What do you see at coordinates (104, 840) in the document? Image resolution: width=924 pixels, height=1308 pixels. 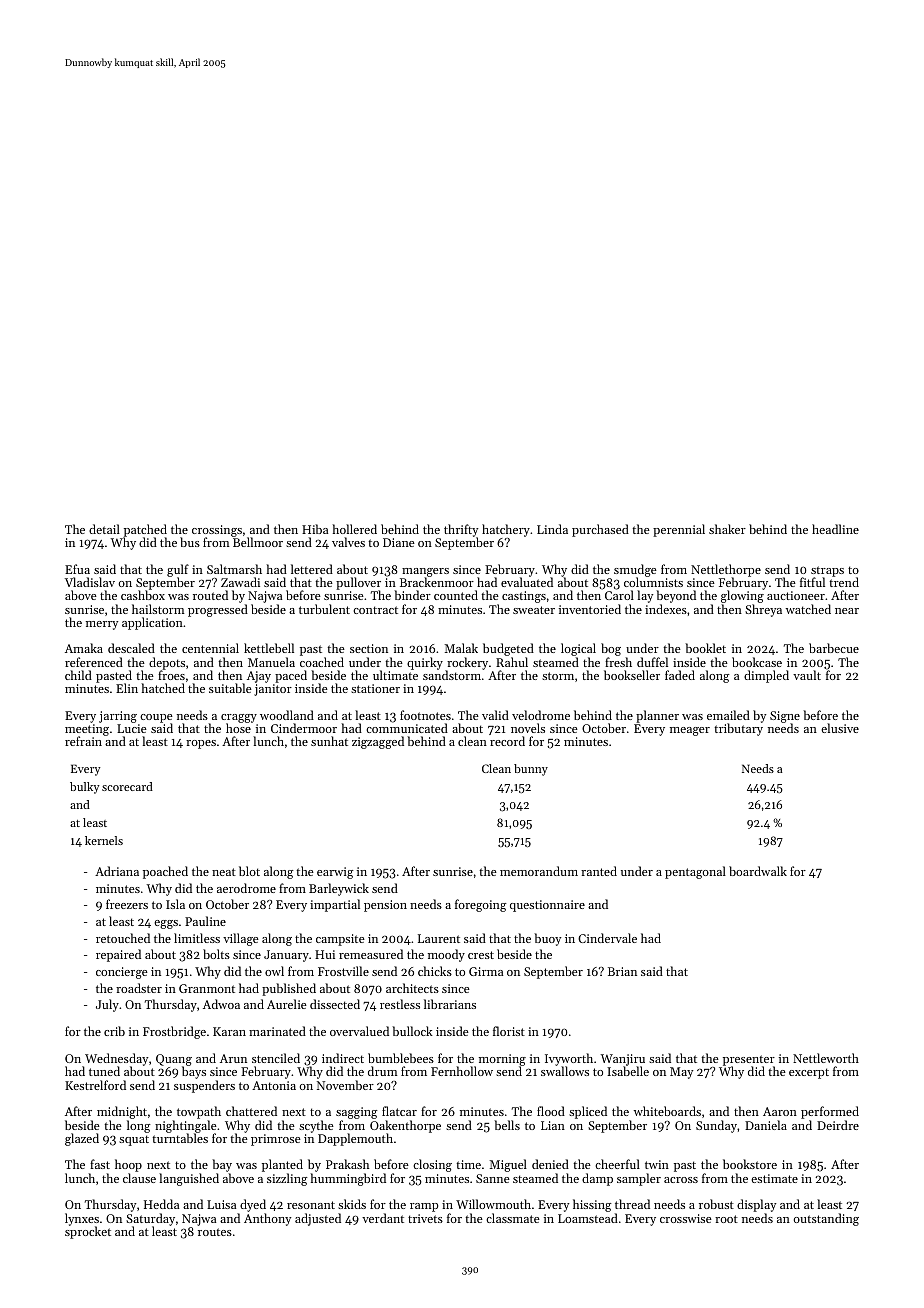 I see `kernels` at bounding box center [104, 840].
